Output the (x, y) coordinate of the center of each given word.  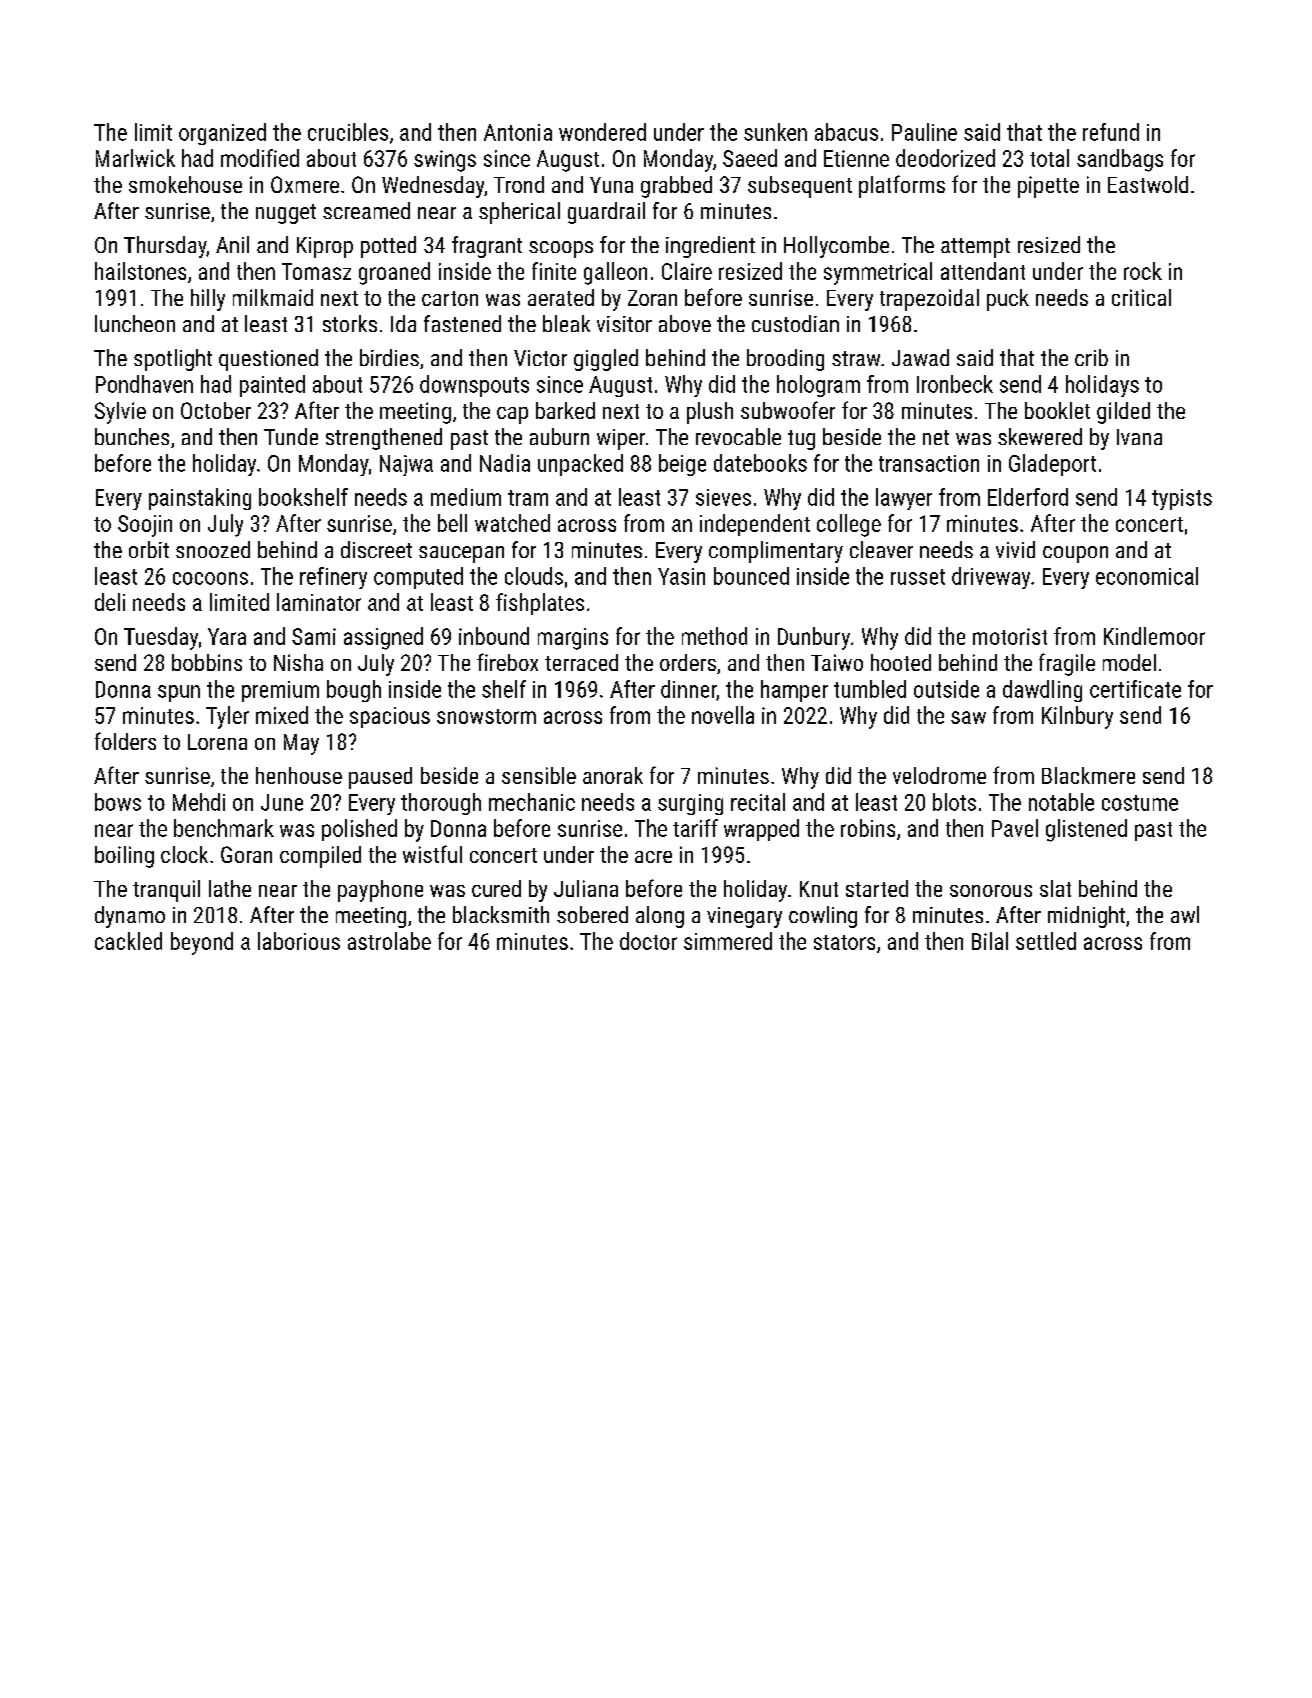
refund (1111, 132)
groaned (394, 273)
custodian (795, 323)
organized (222, 134)
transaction (929, 463)
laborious (299, 941)
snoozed (213, 549)
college (849, 525)
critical (1141, 297)
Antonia (518, 132)
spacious (390, 717)
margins (573, 639)
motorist (1010, 636)
